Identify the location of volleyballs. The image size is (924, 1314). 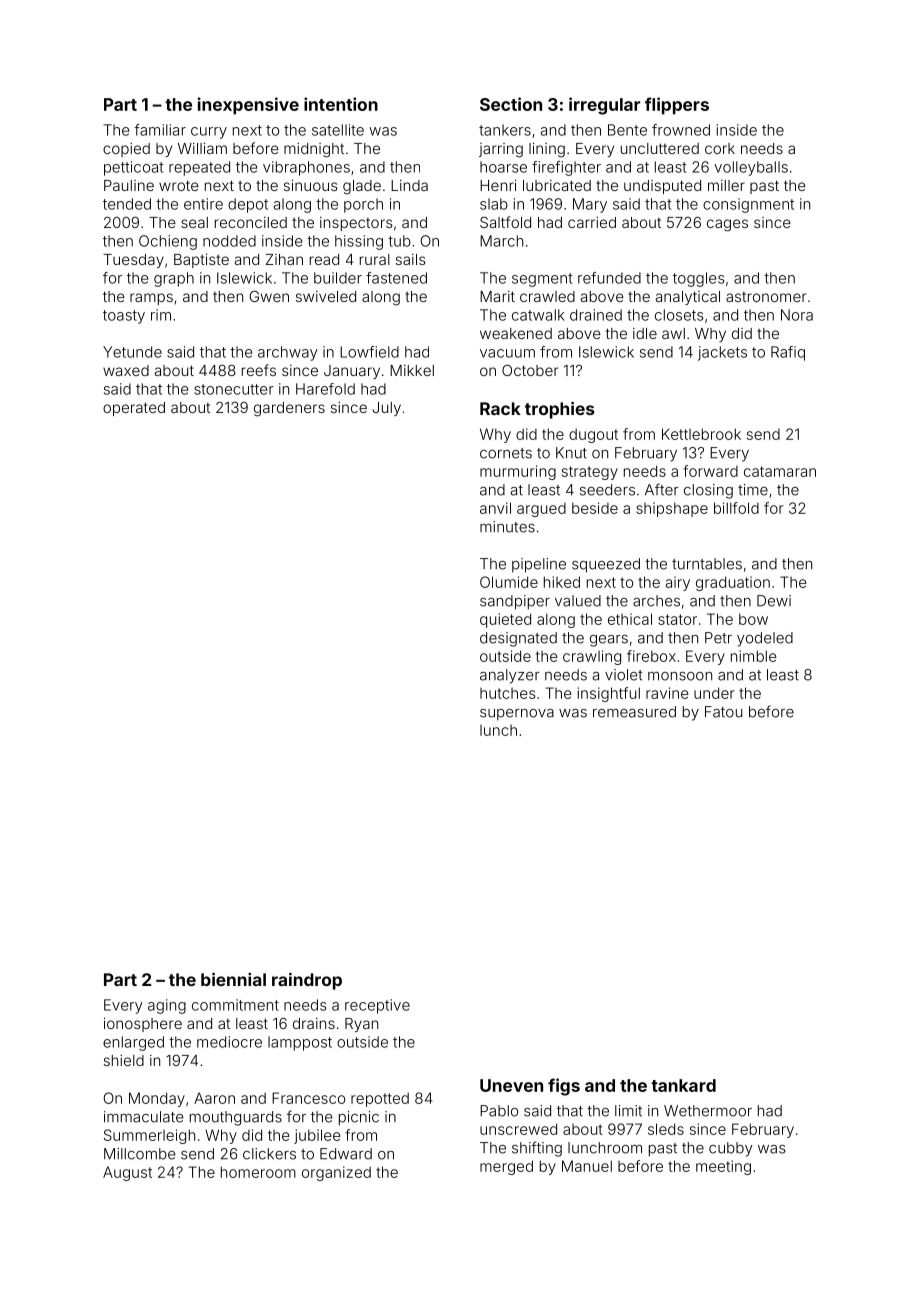
(751, 168).
